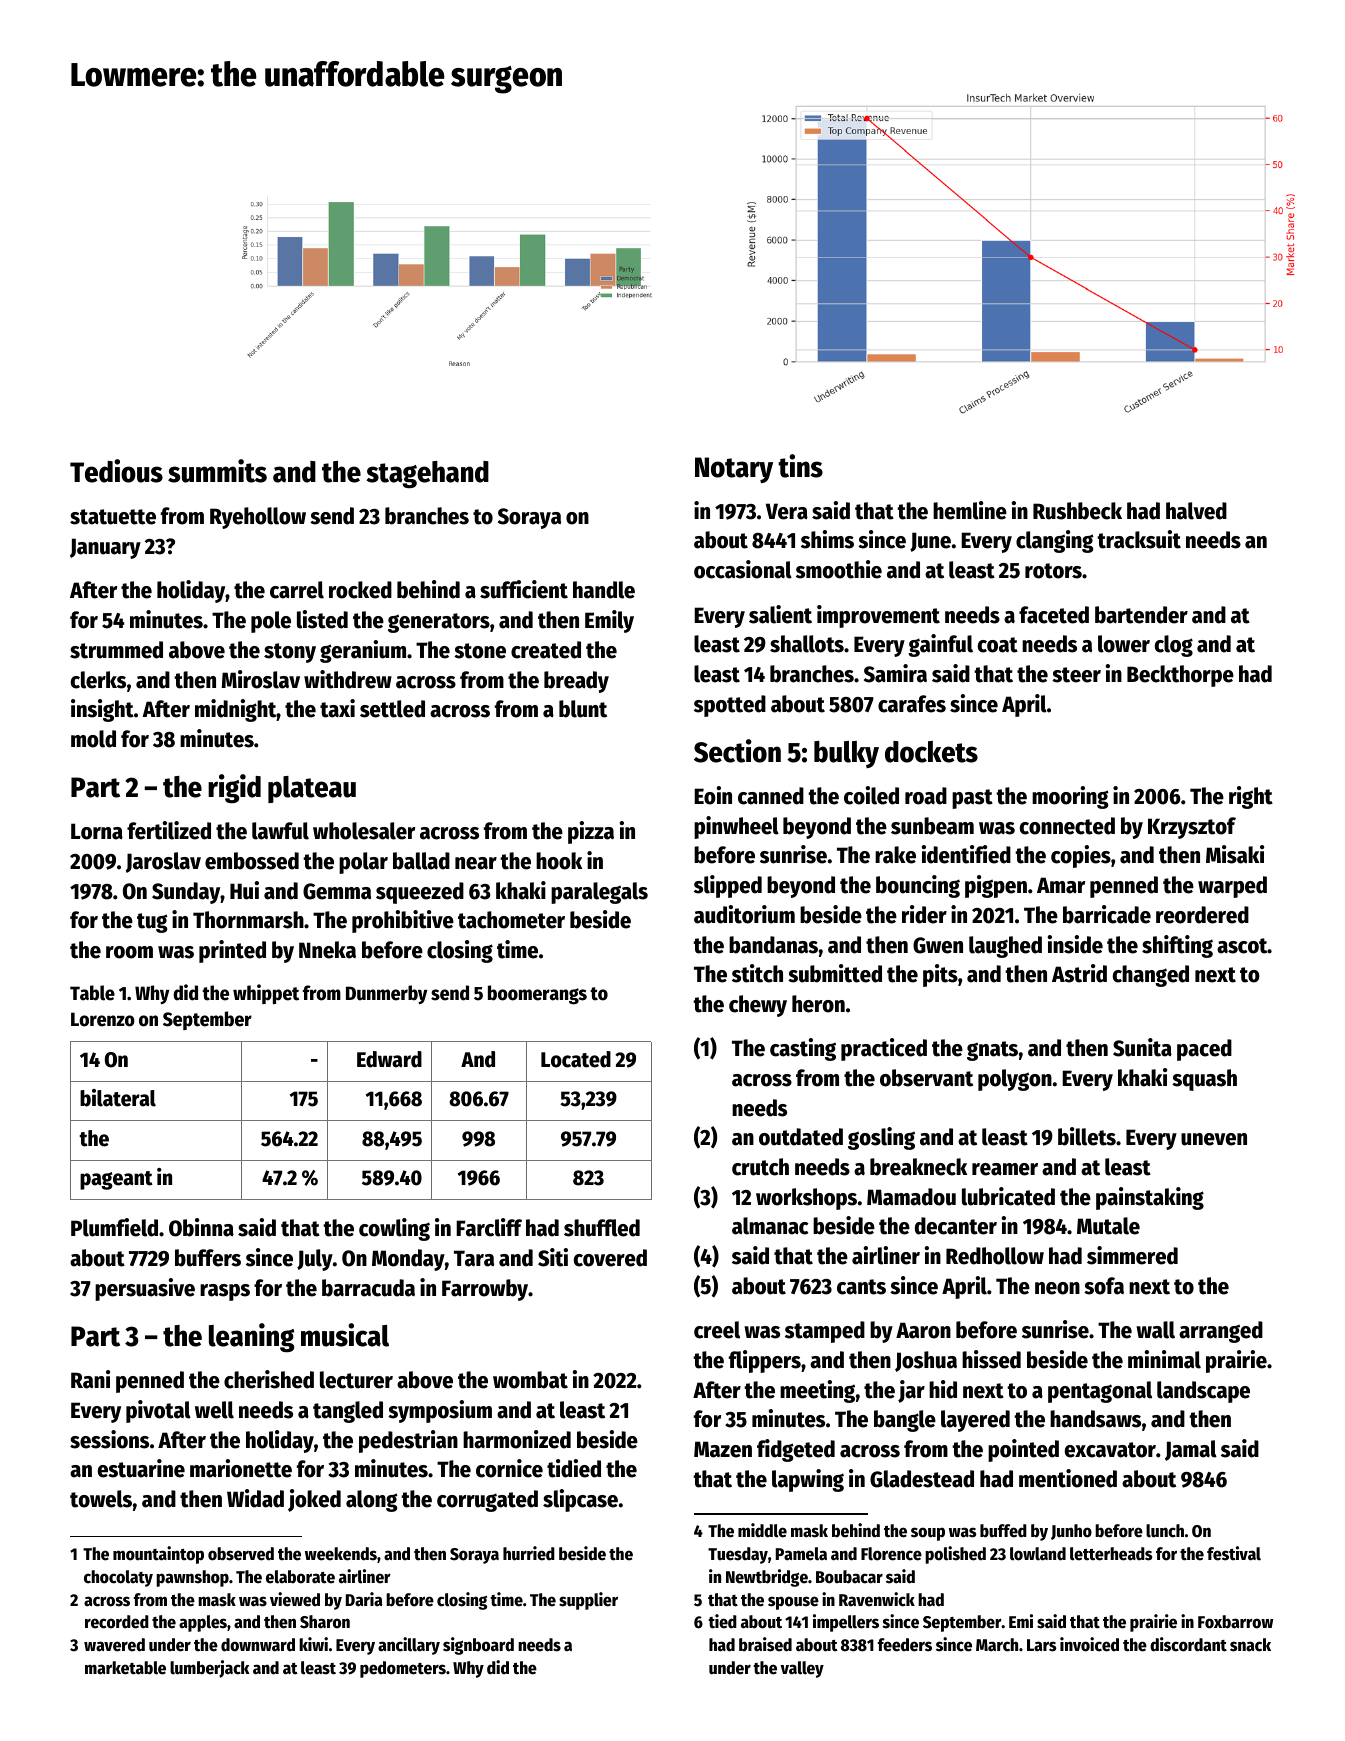 This page has height=1741, width=1345. I want to click on lumberjack, so click(210, 1669).
